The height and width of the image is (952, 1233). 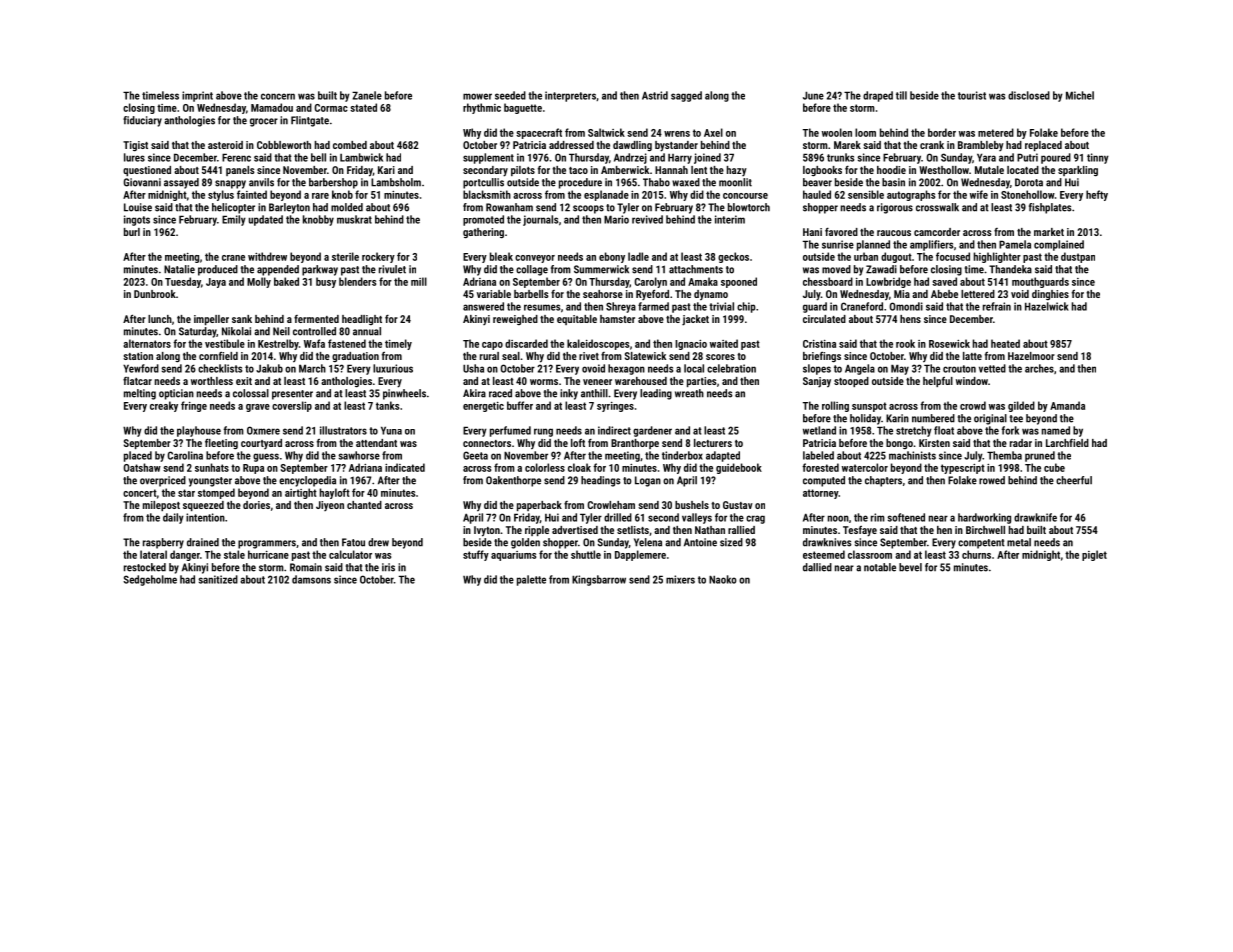 What do you see at coordinates (638, 256) in the image?
I see `ladle` at bounding box center [638, 256].
